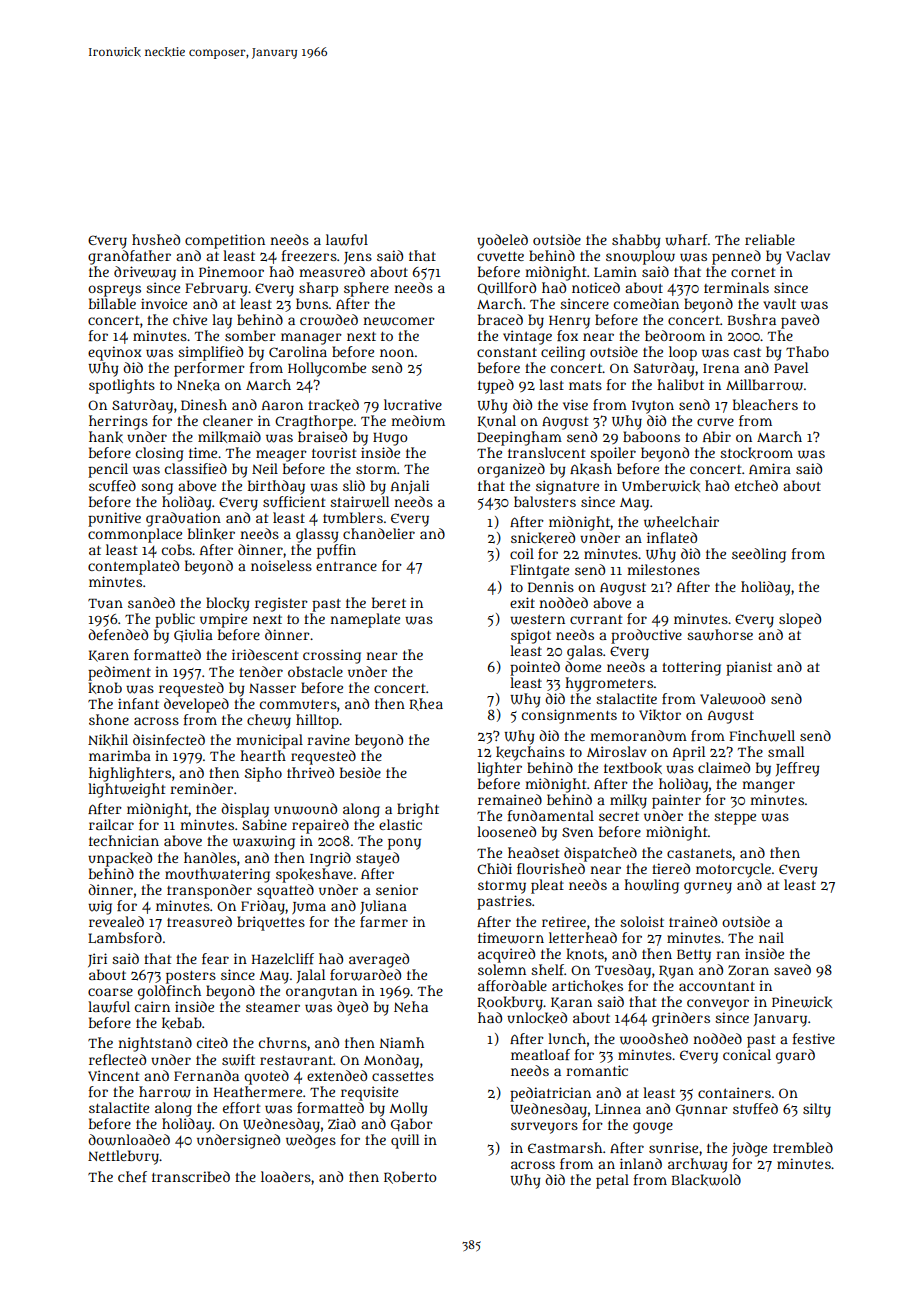  What do you see at coordinates (281, 604) in the screenshot?
I see `register` at bounding box center [281, 604].
